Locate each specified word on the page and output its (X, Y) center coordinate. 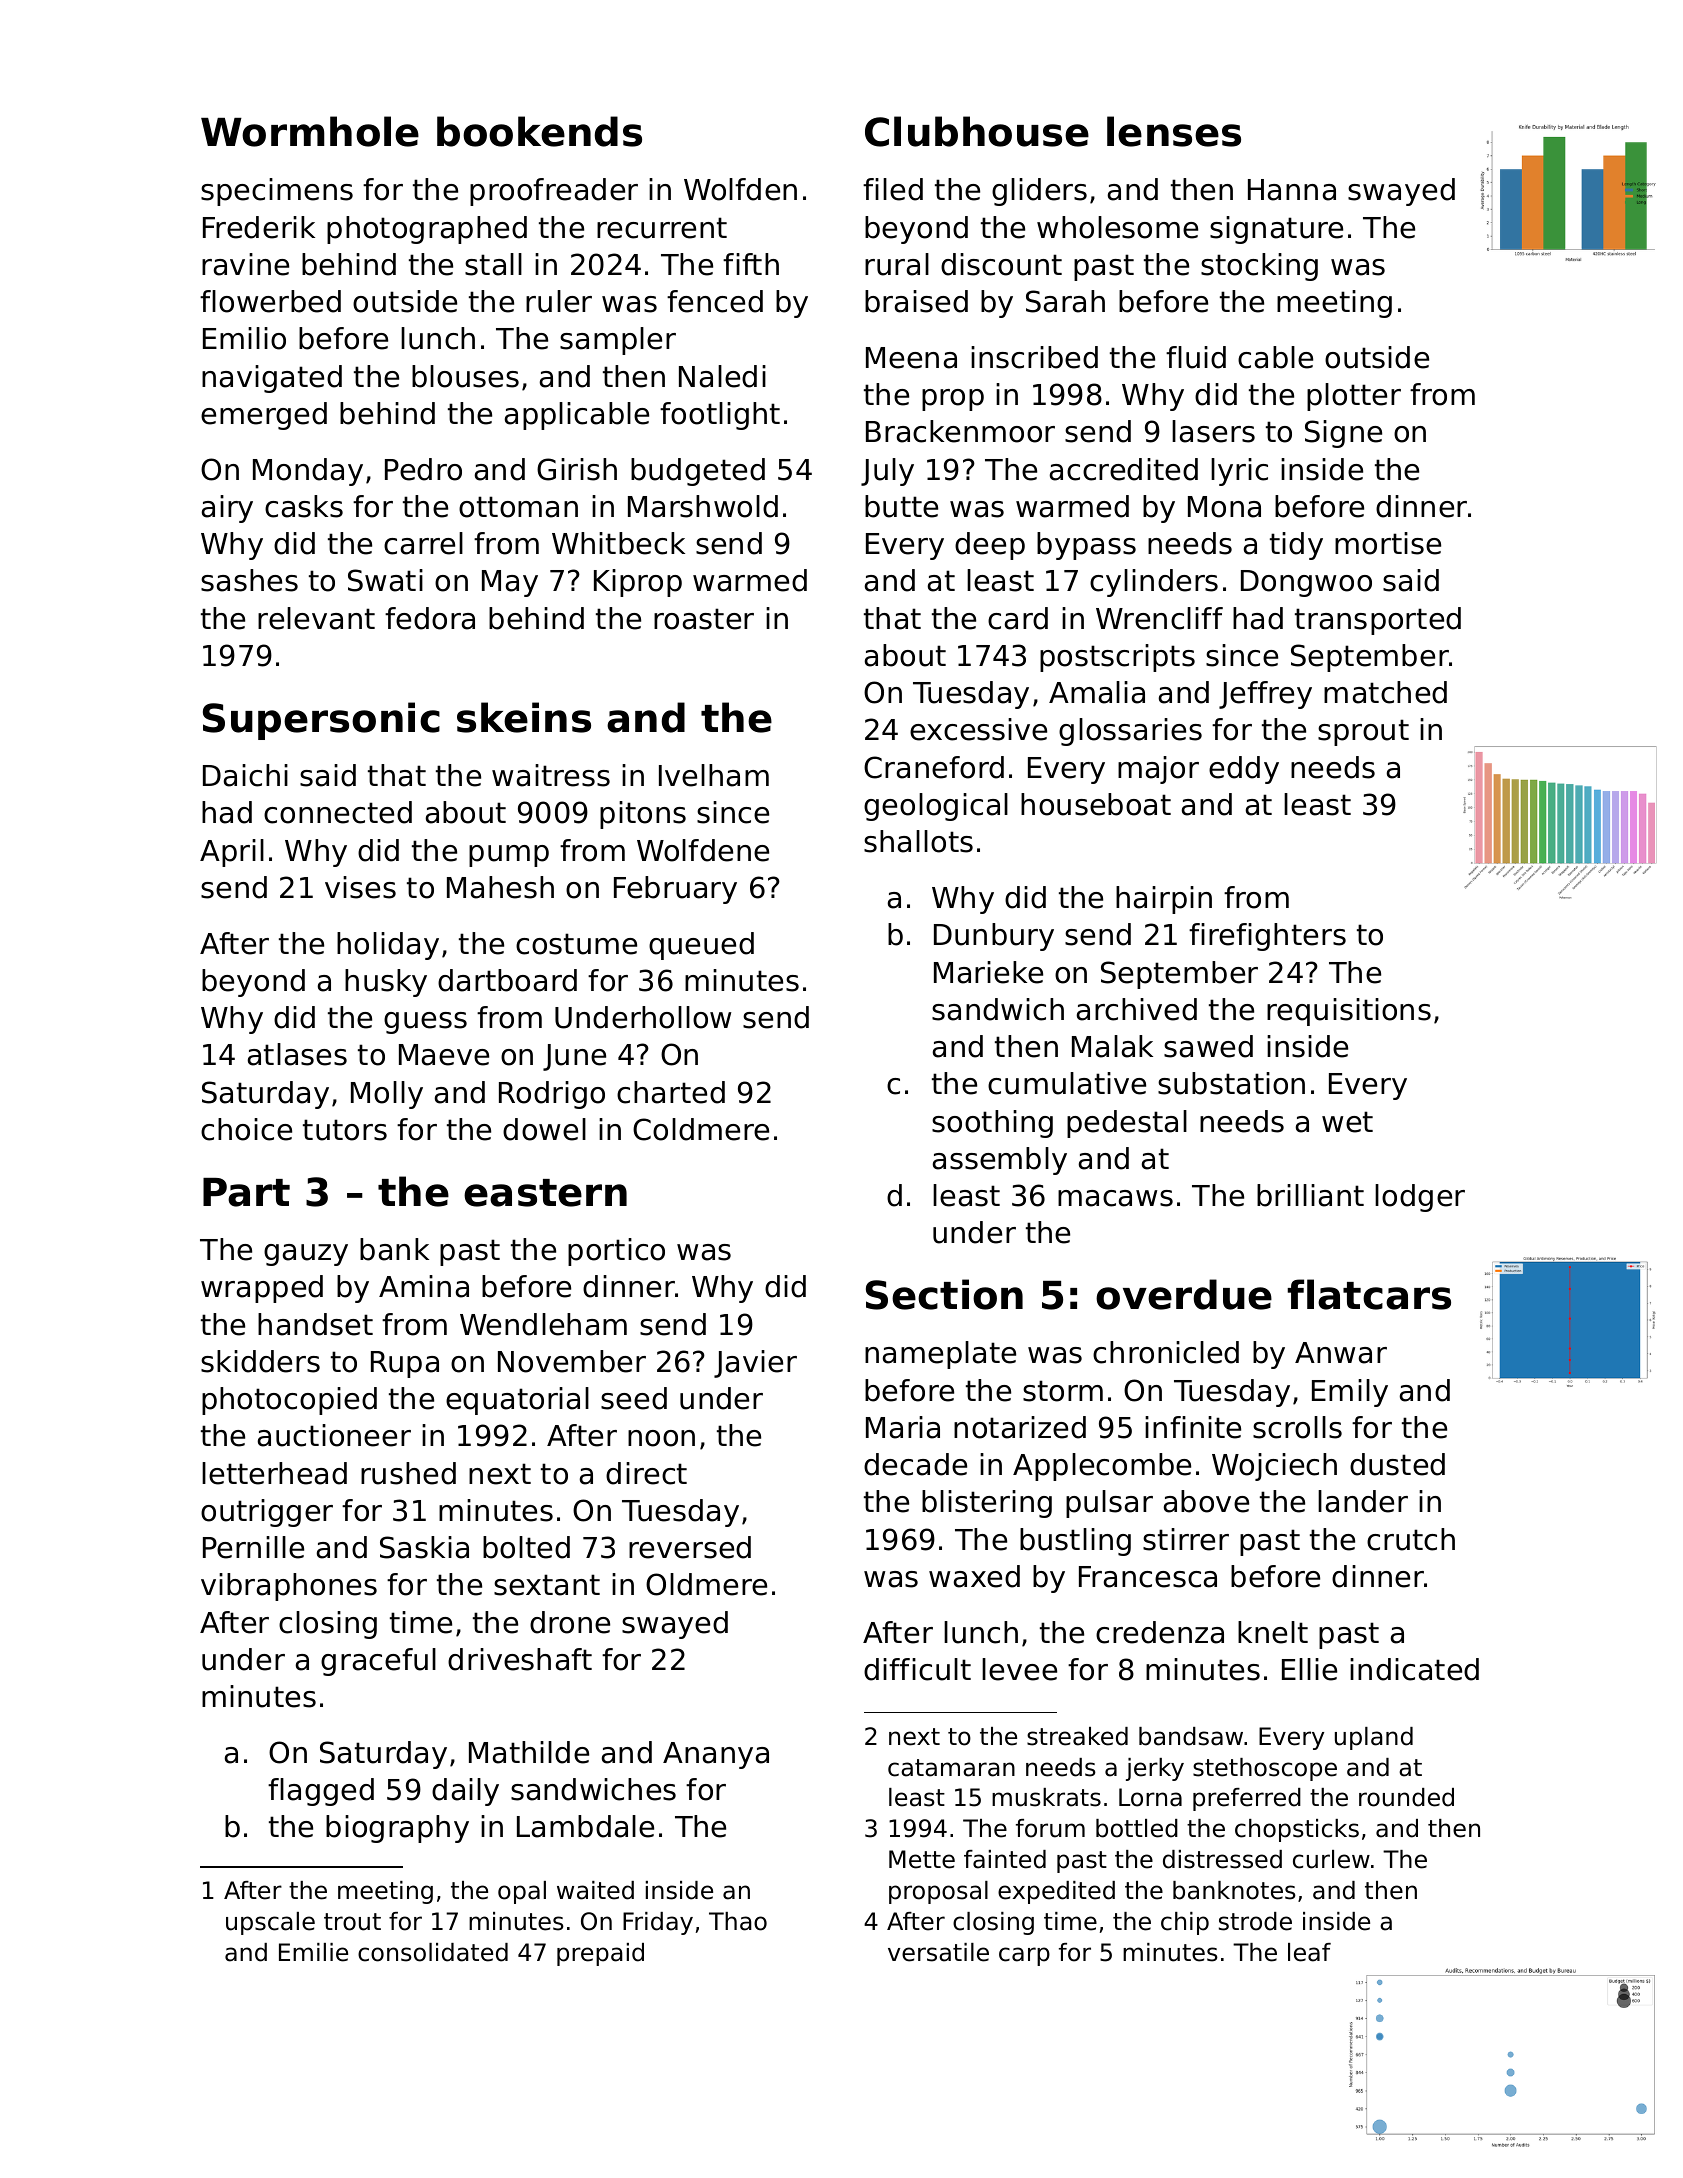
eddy (1244, 770)
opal (522, 1892)
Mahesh (500, 887)
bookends (539, 131)
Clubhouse (977, 131)
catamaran (951, 1768)
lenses (1174, 131)
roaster (704, 619)
